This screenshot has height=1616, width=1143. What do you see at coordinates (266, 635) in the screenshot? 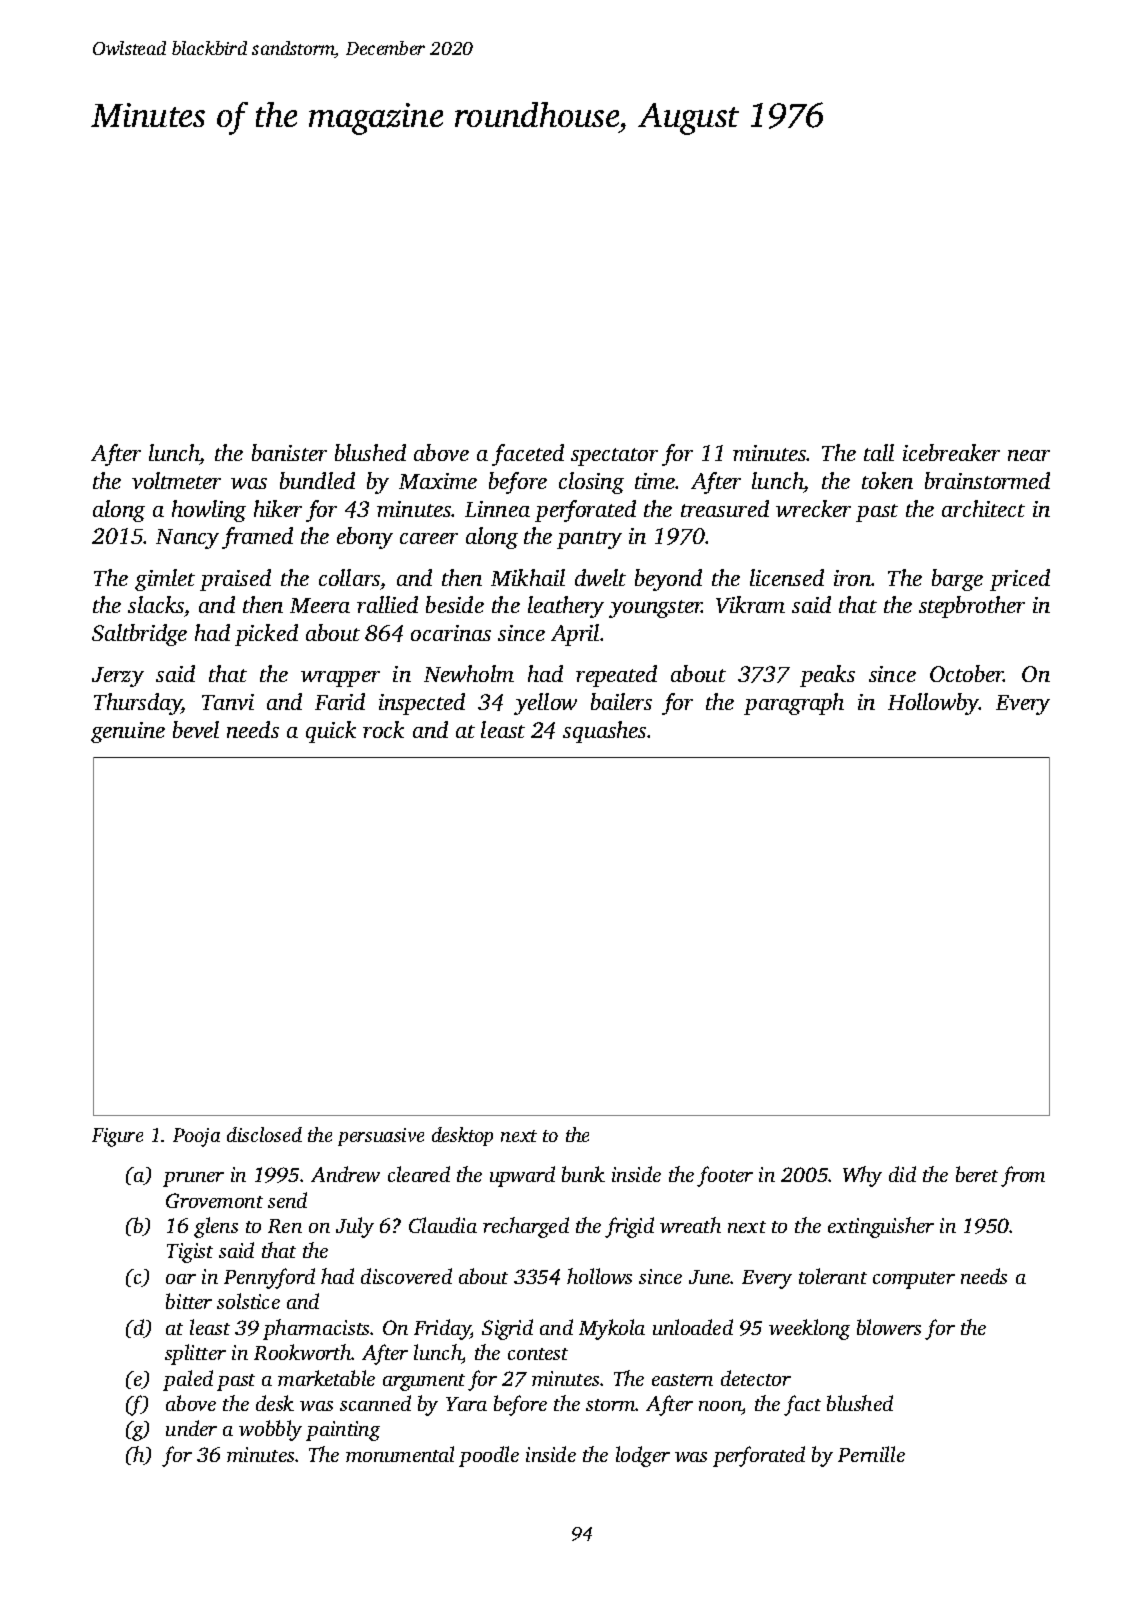
I see `picked` at bounding box center [266, 635].
